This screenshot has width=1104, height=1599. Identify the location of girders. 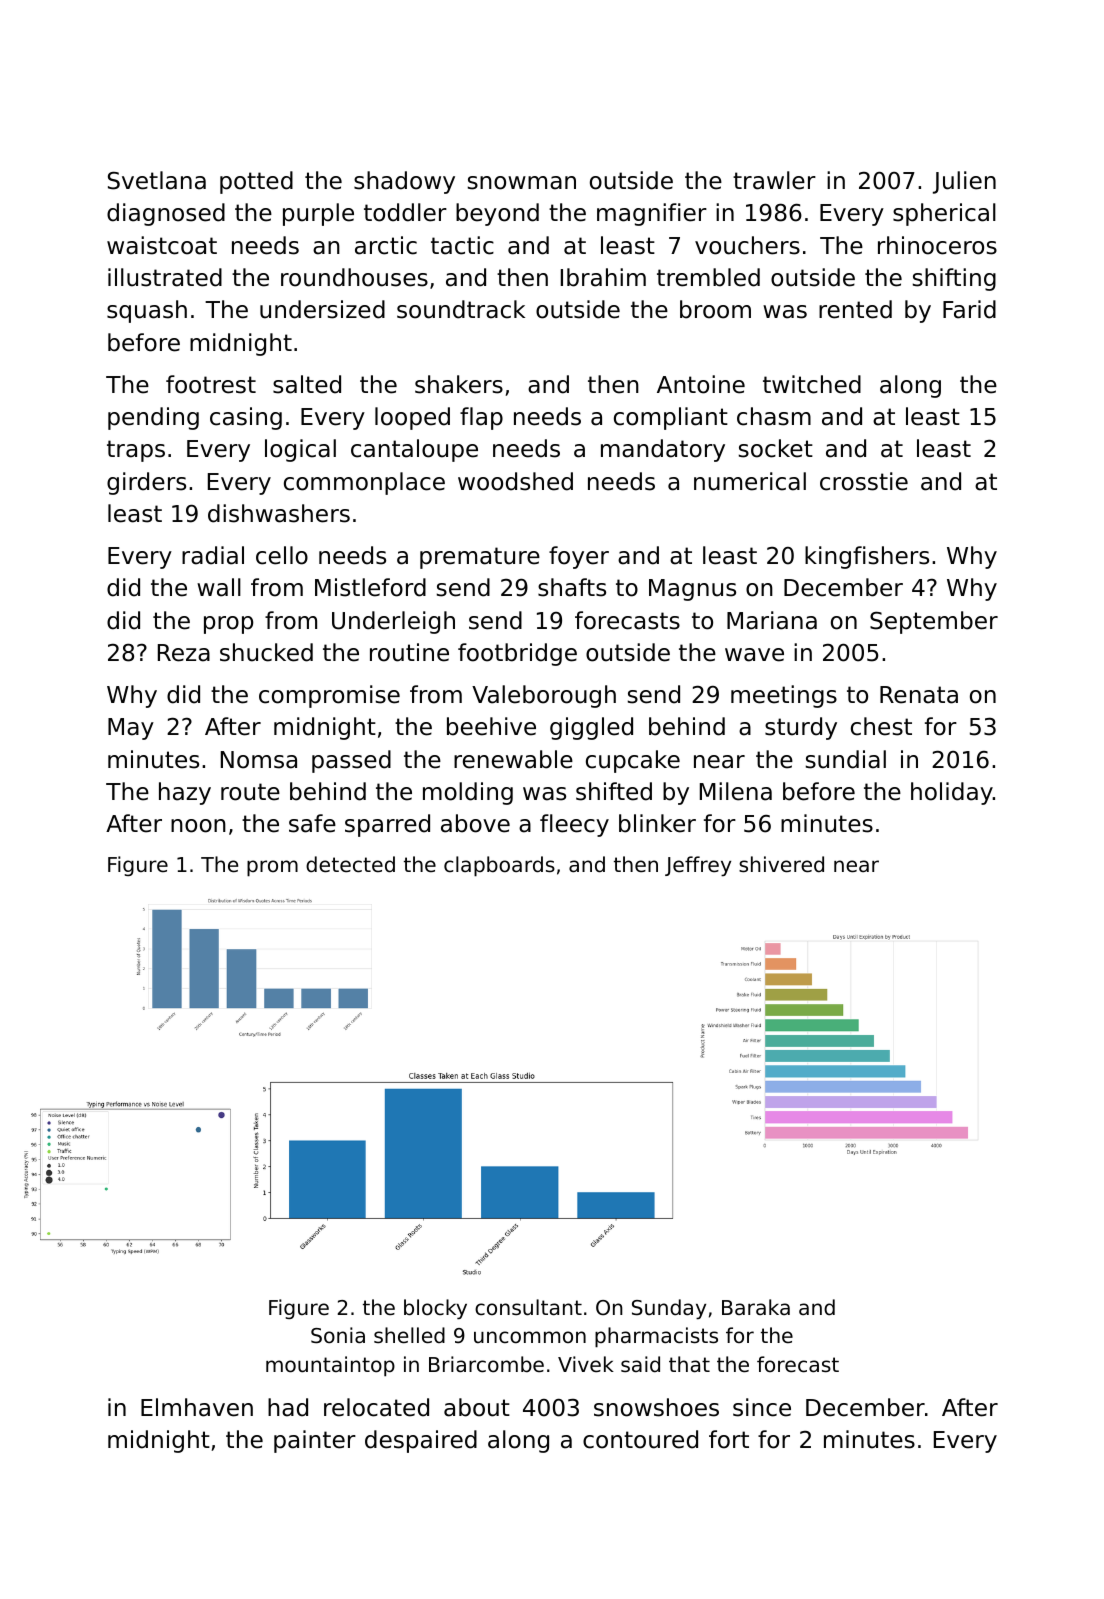
(146, 483).
